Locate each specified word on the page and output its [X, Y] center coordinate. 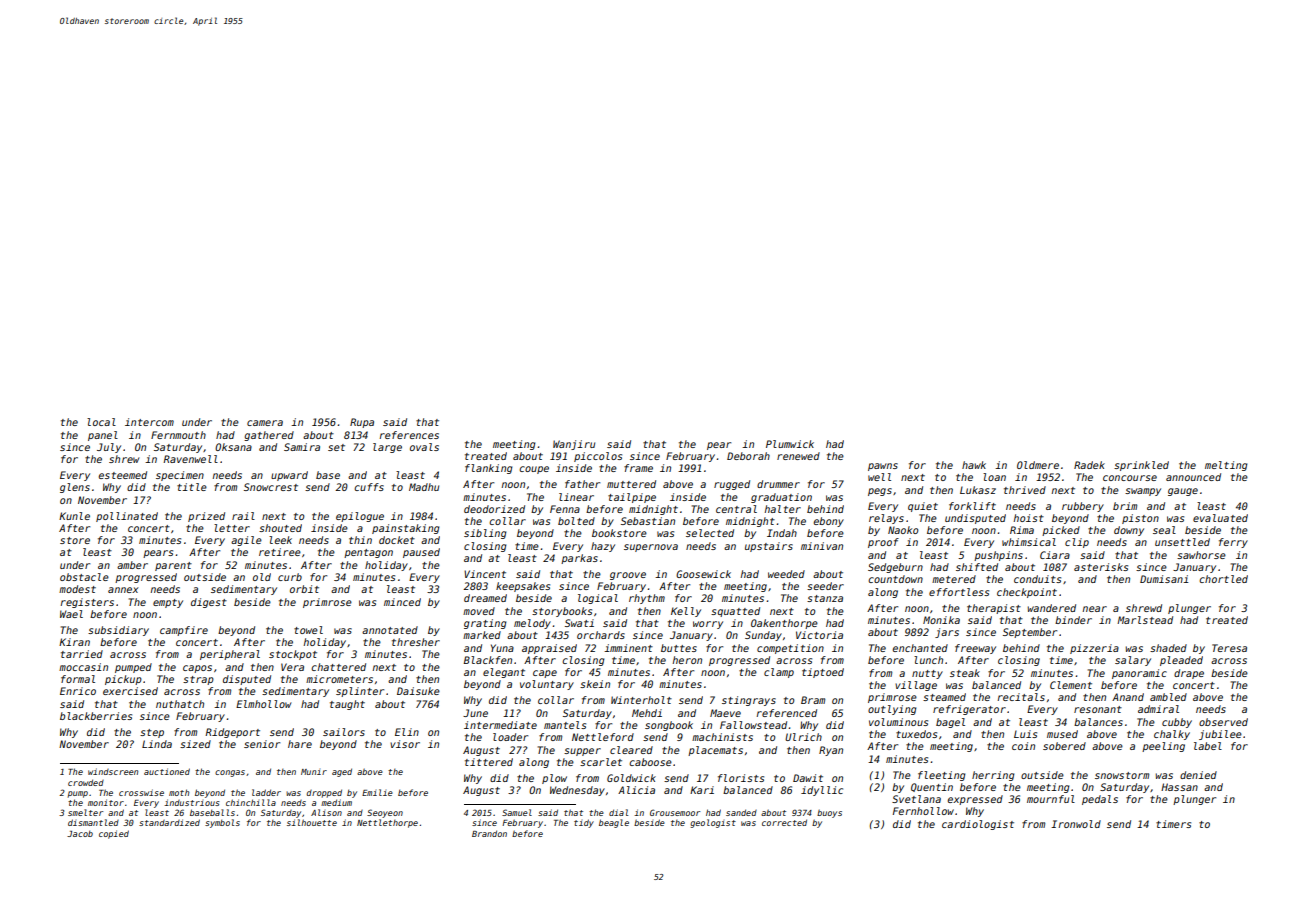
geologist [713, 823]
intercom [149, 422]
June [475, 713]
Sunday [763, 636]
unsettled [1182, 542]
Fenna [565, 509]
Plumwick [790, 444]
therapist [994, 609]
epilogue [360, 517]
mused [1062, 734]
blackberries [96, 716]
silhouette [312, 822]
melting [1226, 466]
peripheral [230, 655]
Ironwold [1076, 824]
